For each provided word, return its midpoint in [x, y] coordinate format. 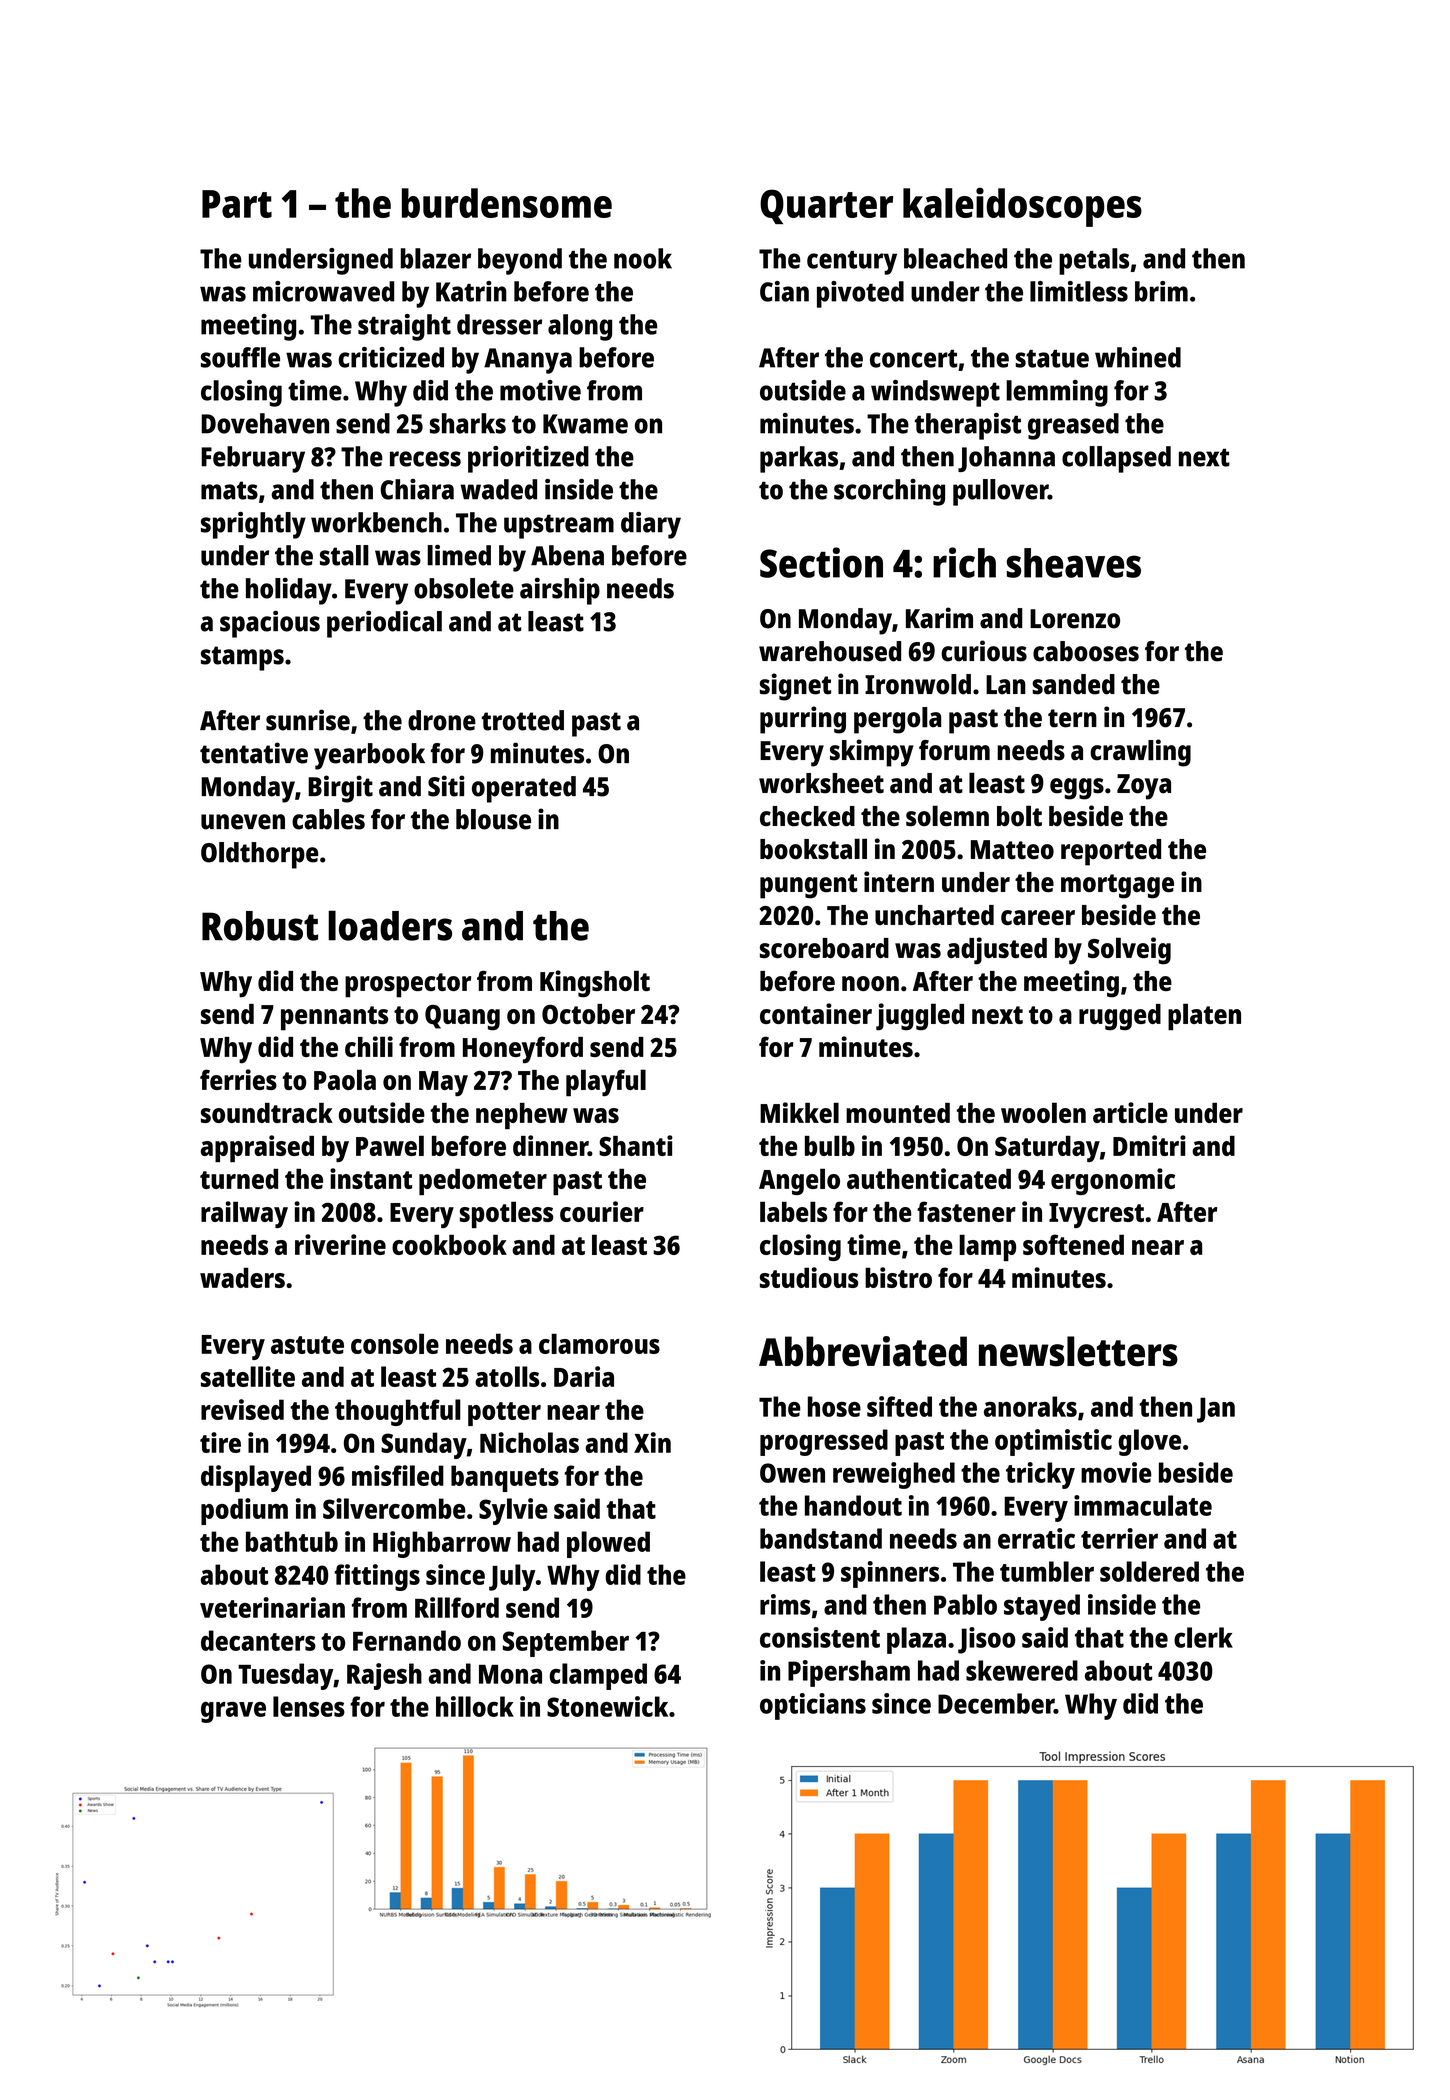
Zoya [1144, 787]
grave [233, 1712]
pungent [808, 886]
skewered [1022, 1670]
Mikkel [799, 1112]
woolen [1043, 1112]
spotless [506, 1214]
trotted [523, 720]
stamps [242, 658]
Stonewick [607, 1706]
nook [643, 258]
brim [1161, 291]
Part [237, 204]
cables [328, 819]
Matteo [1012, 850]
